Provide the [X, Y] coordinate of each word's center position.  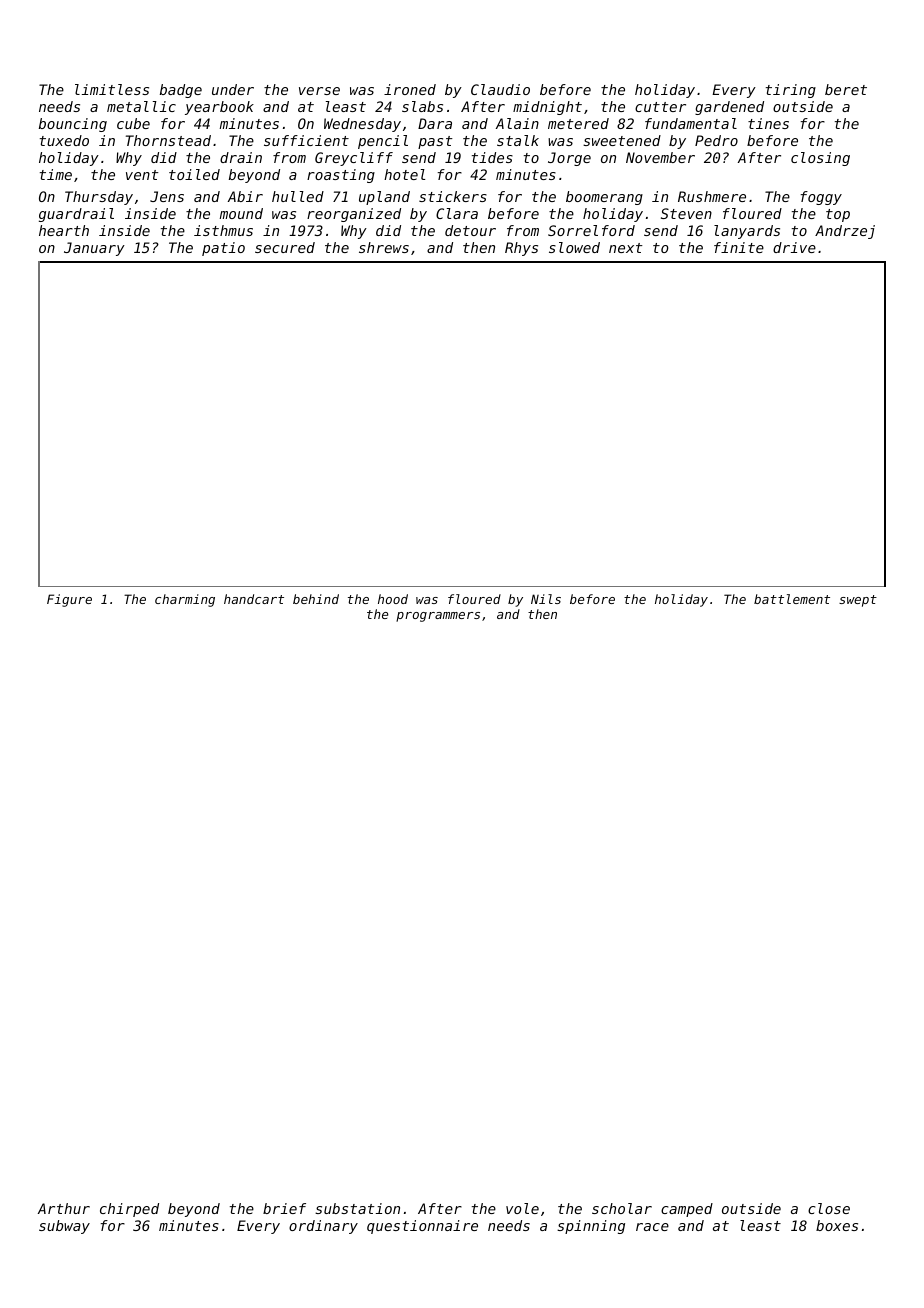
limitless [112, 89]
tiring [791, 91]
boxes [837, 1225]
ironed [410, 89]
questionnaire [422, 1227]
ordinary [323, 1227]
